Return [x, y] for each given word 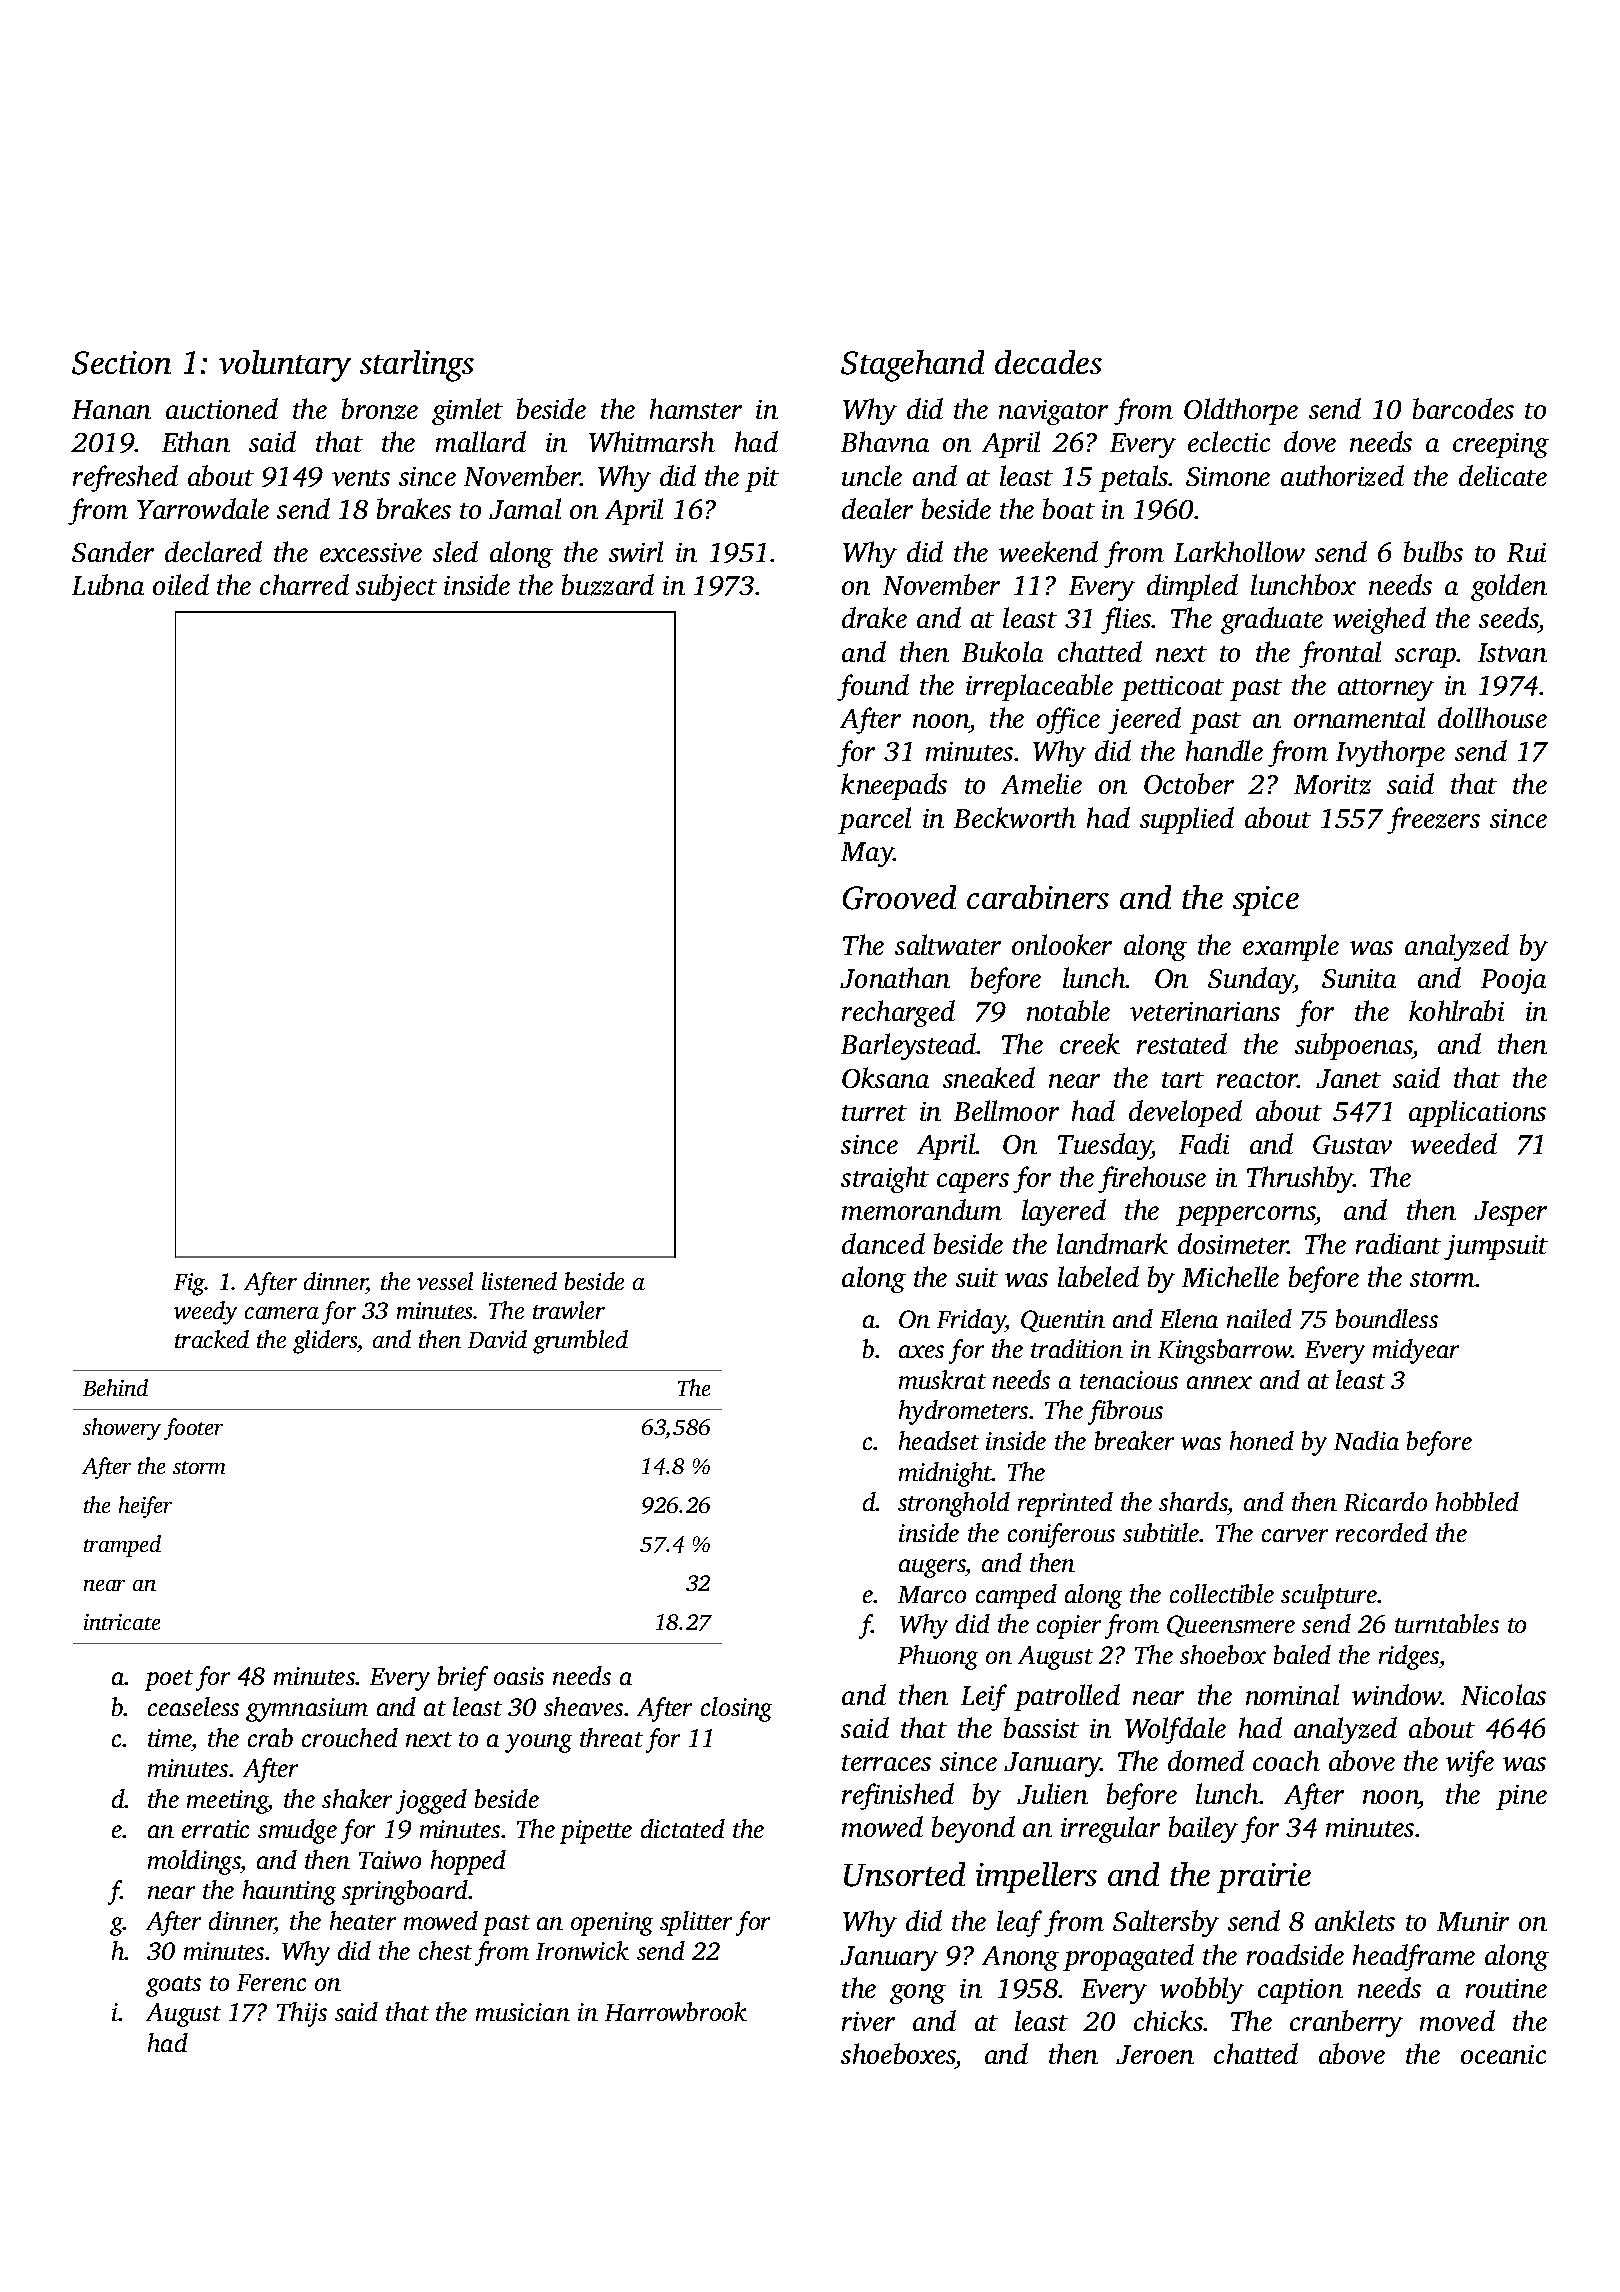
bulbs [1433, 551]
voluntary [285, 366]
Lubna [108, 584]
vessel [445, 1281]
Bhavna [885, 441]
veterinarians [1205, 1011]
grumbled [580, 1342]
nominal [1292, 1694]
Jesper [1510, 1213]
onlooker [1062, 944]
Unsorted [904, 1874]
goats [173, 1986]
